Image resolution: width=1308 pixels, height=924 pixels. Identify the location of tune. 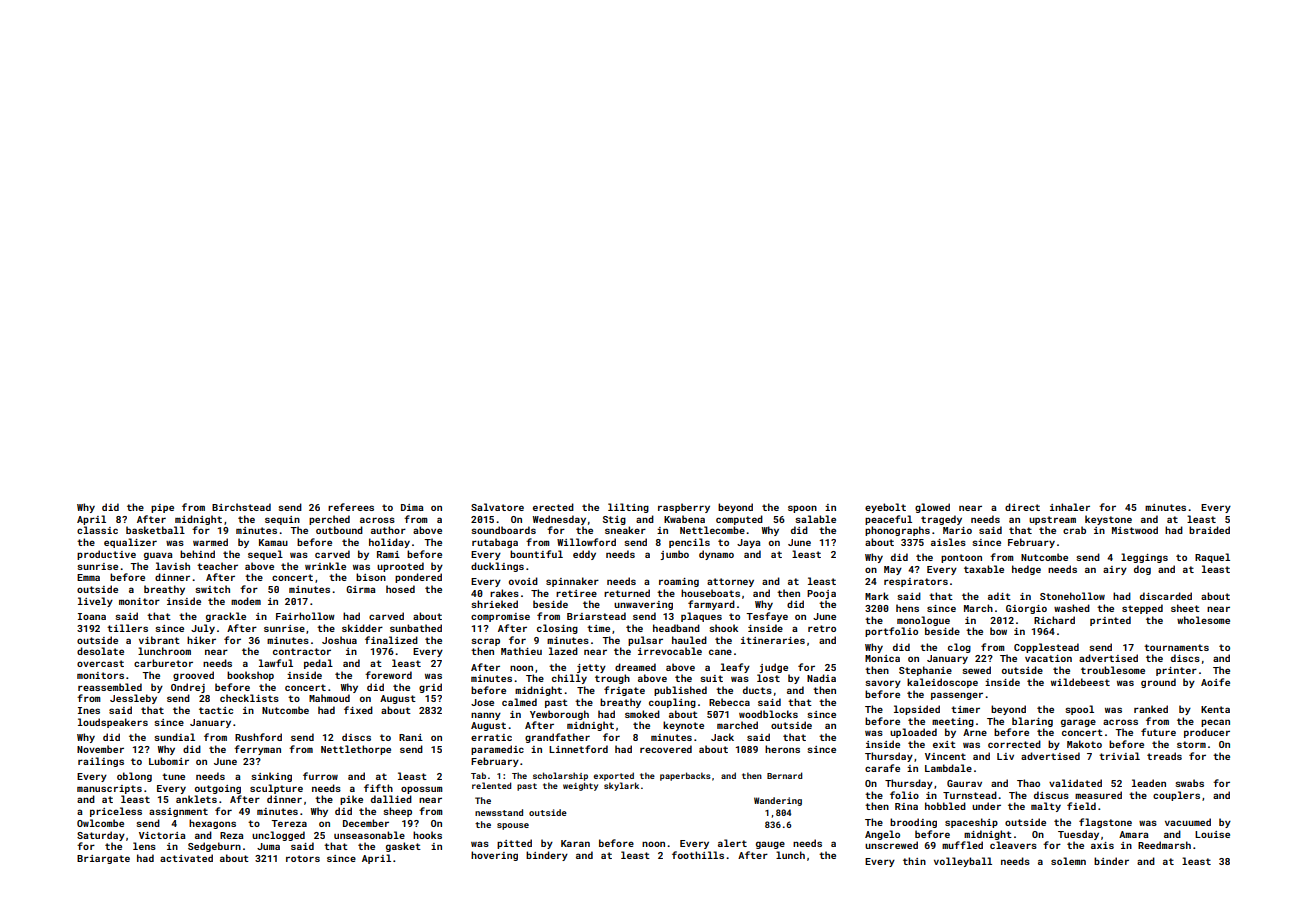
(173, 776).
